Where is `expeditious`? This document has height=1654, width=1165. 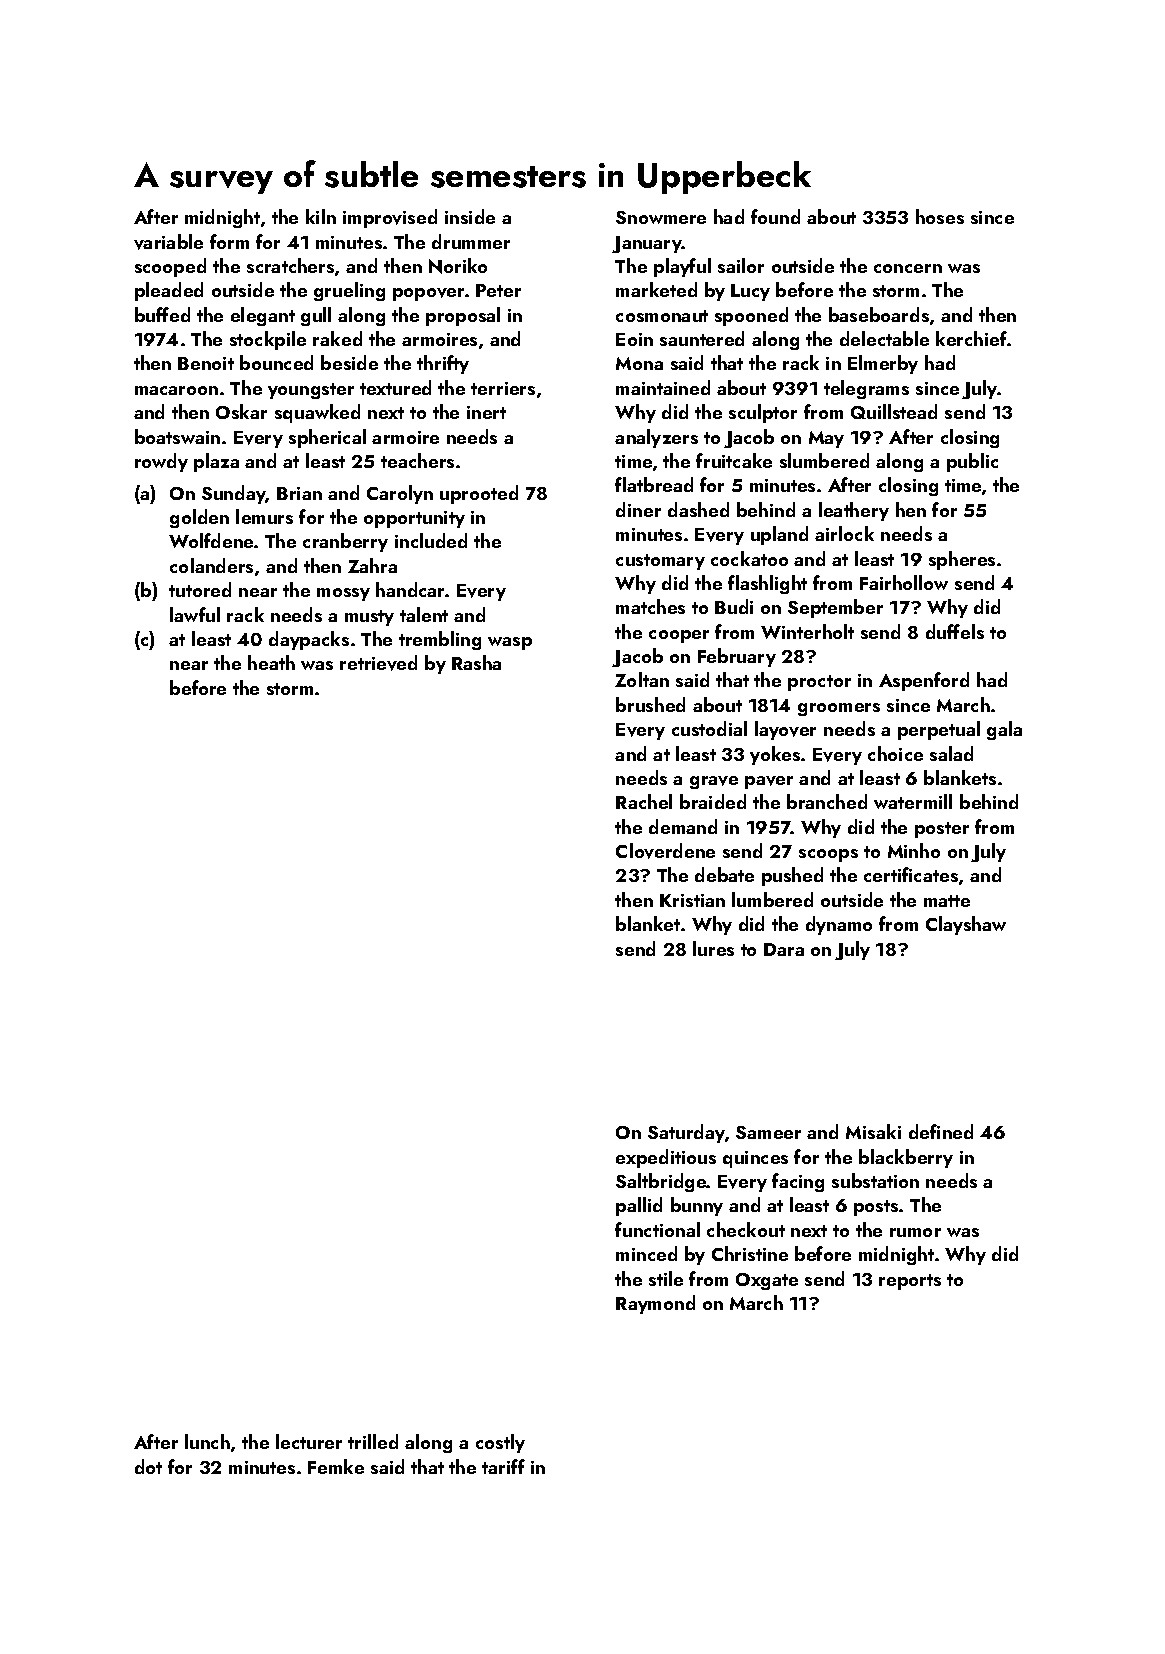 expeditious is located at coordinates (666, 1158).
